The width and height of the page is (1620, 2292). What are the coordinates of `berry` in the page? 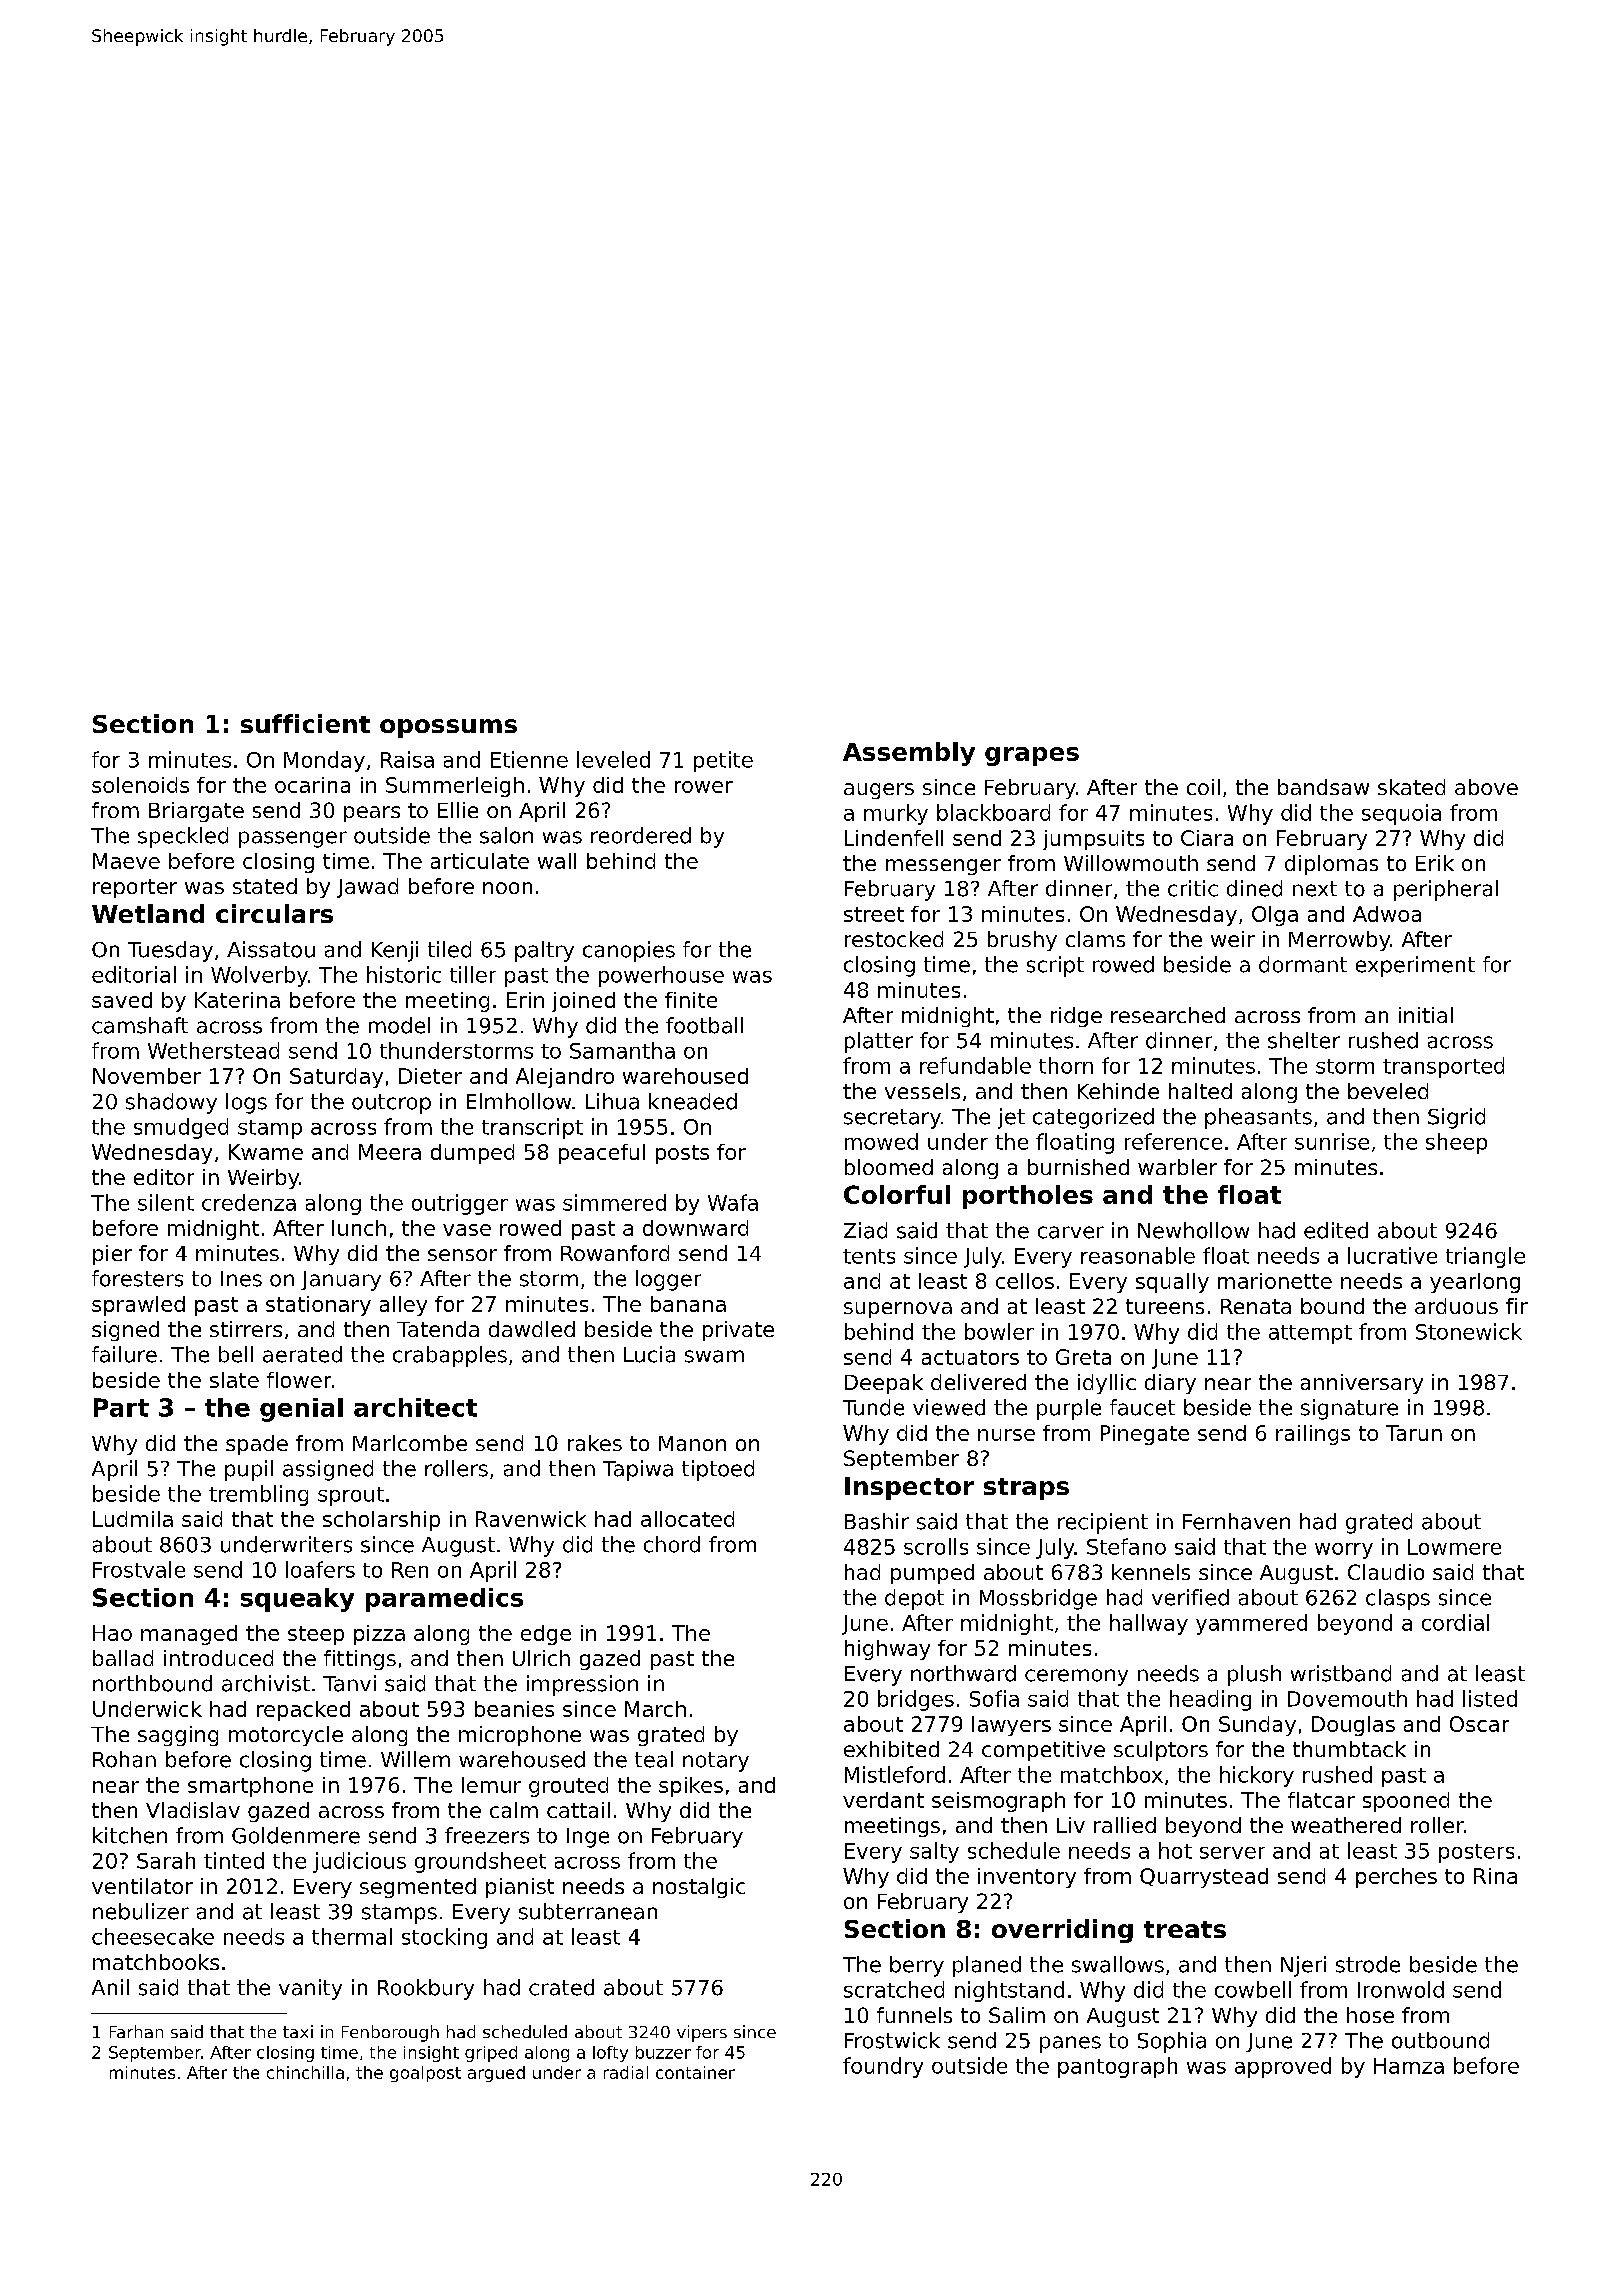 It's located at (917, 1966).
